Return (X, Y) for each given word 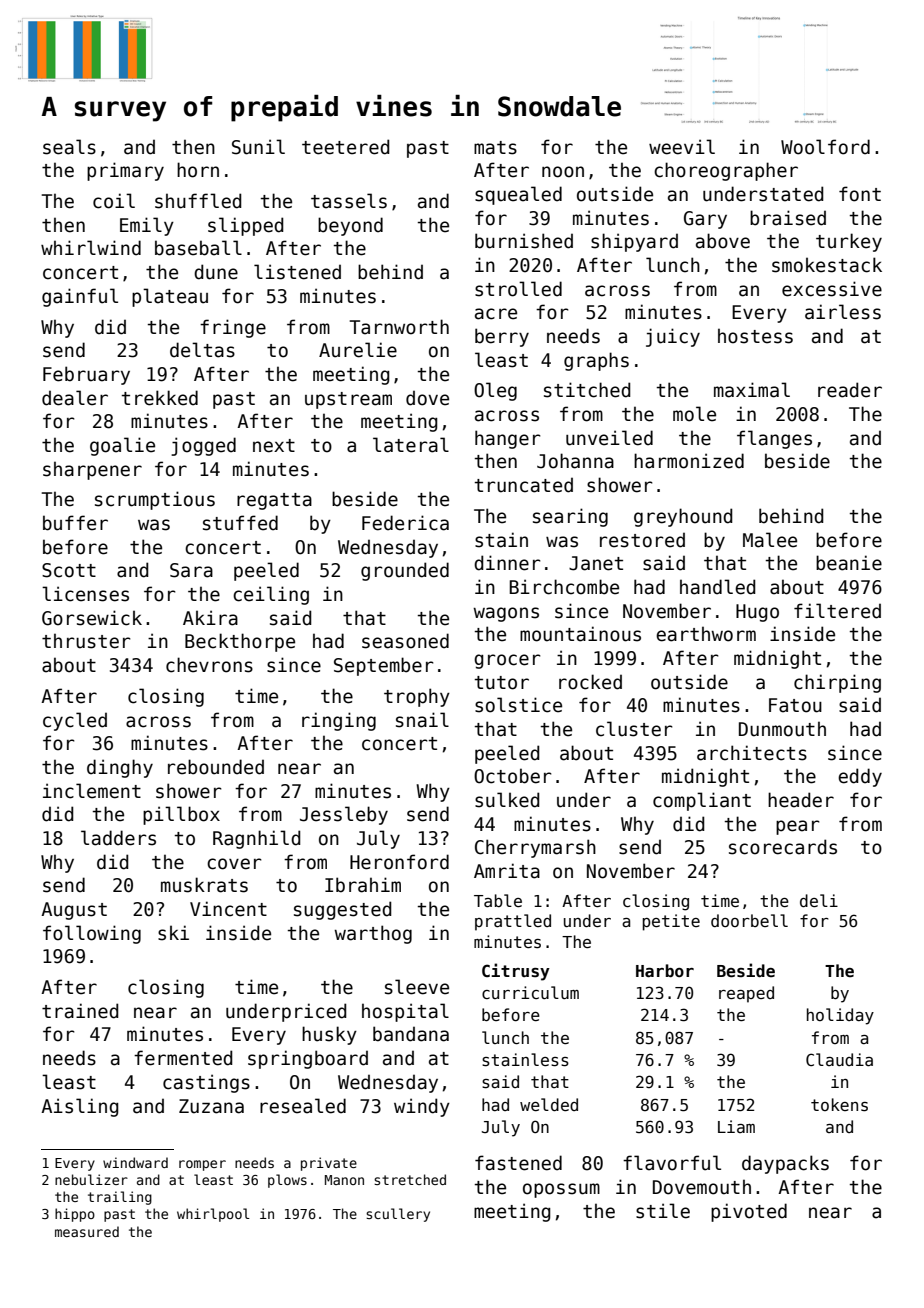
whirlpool (213, 1215)
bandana (411, 1034)
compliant (702, 801)
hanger (508, 439)
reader (850, 390)
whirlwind (91, 248)
